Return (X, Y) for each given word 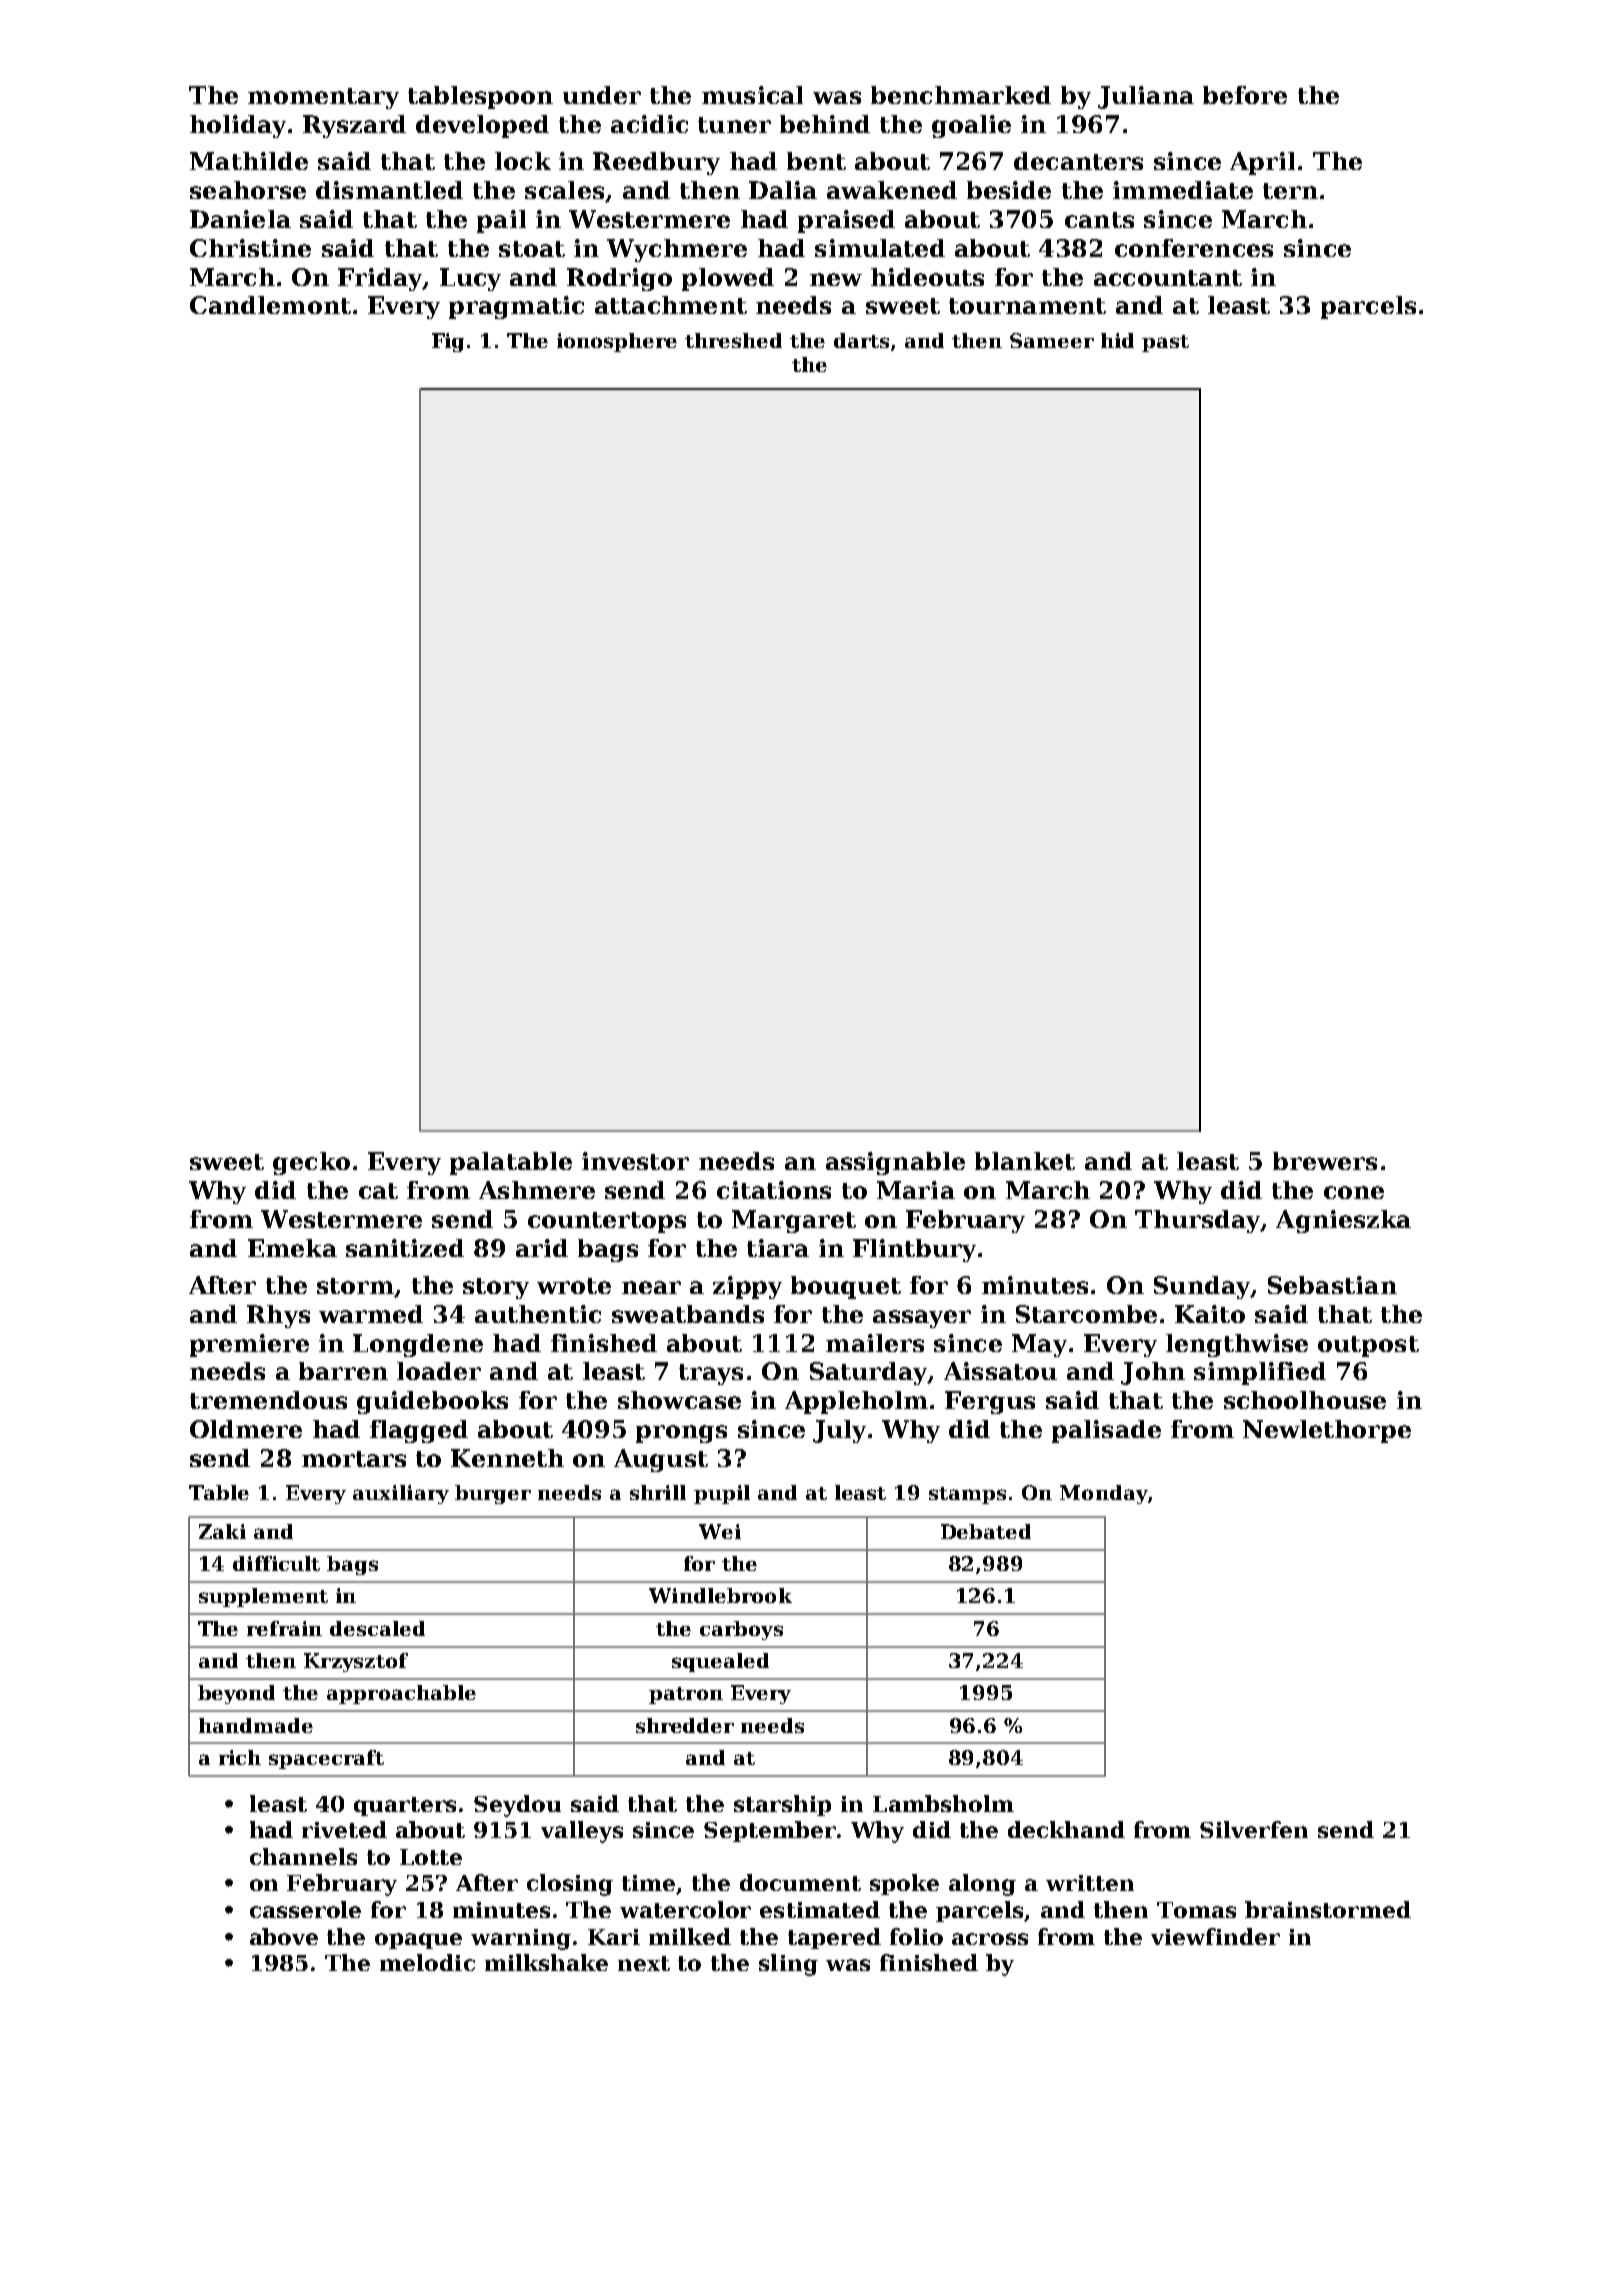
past (1165, 343)
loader (439, 1371)
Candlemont (270, 305)
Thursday (1197, 1221)
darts (861, 340)
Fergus (990, 1402)
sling (788, 1965)
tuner (734, 125)
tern (1290, 191)
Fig (448, 342)
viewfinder (1215, 1936)
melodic (427, 1962)
